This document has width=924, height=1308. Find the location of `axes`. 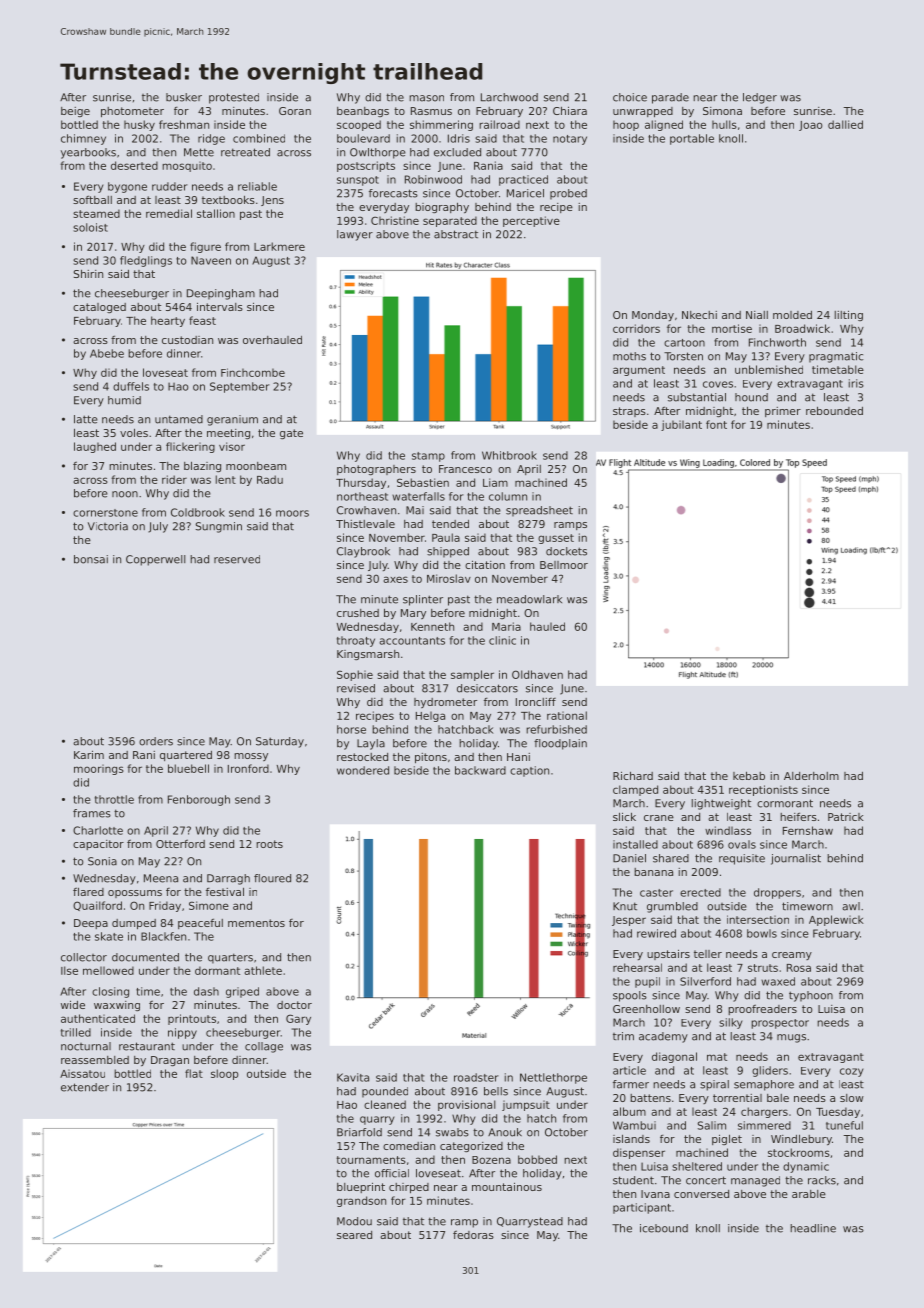

axes is located at coordinates (396, 579).
